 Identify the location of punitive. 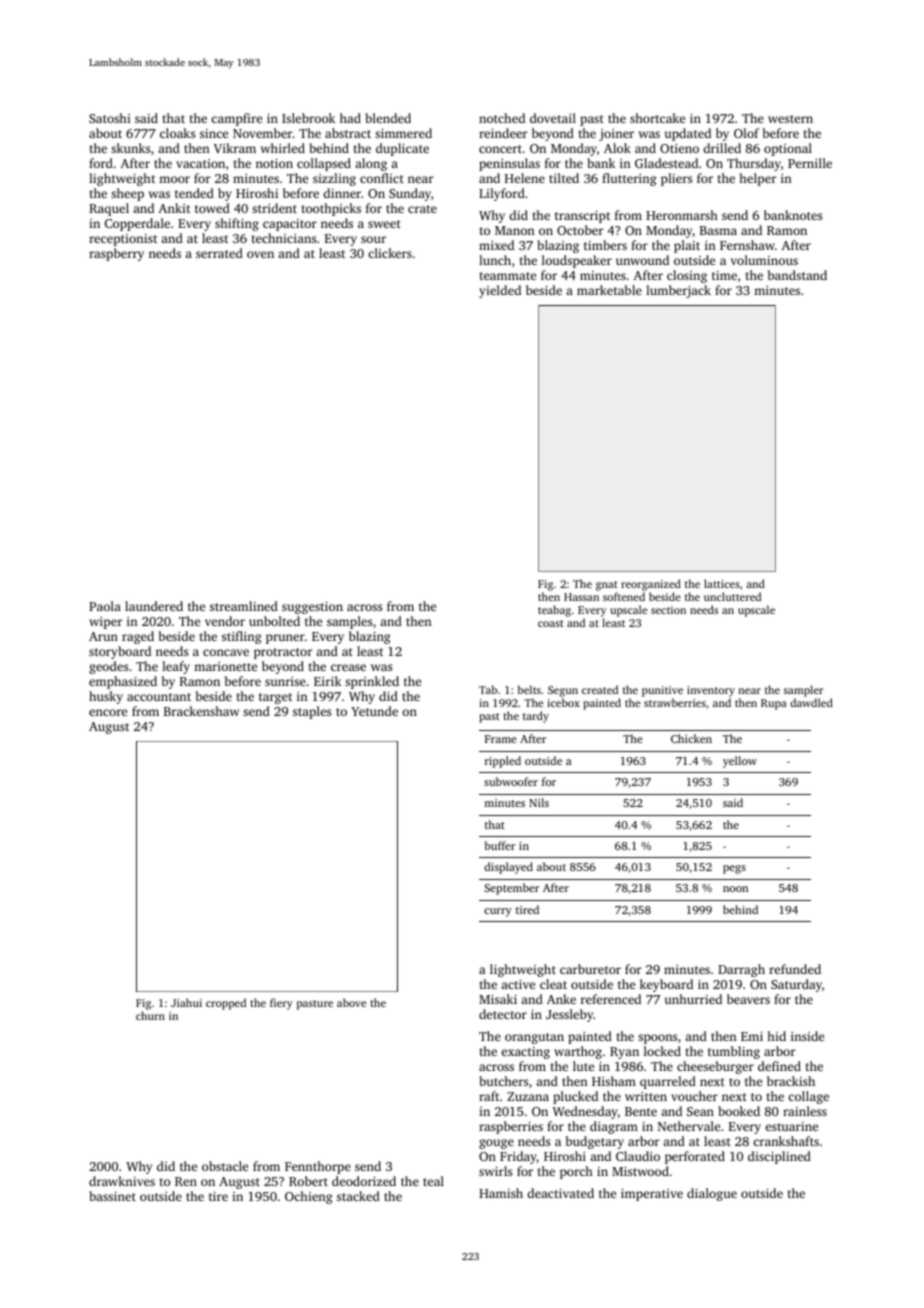
(662, 691).
